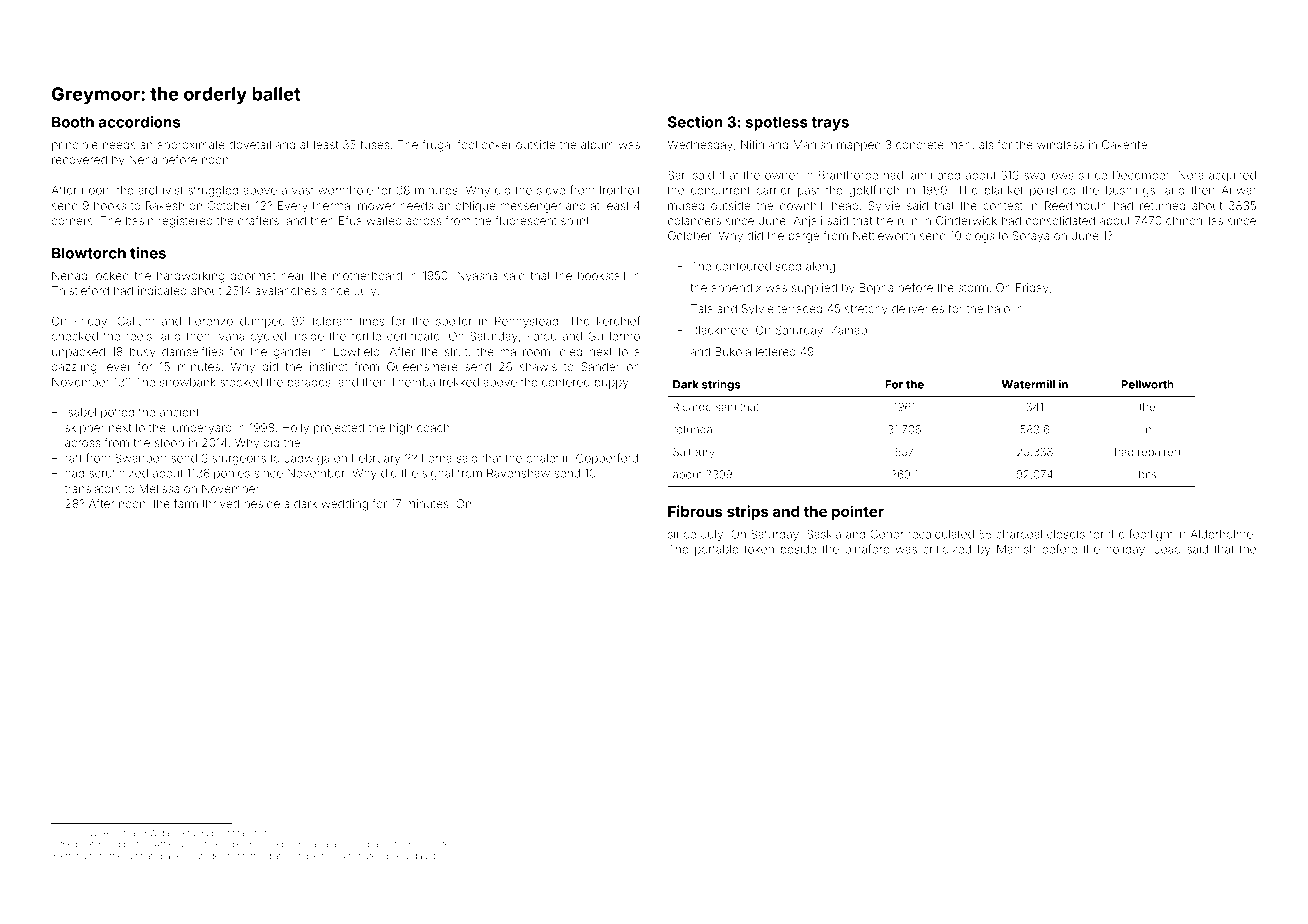 This screenshot has width=1308, height=924. What do you see at coordinates (79, 159) in the screenshot?
I see `recovered` at bounding box center [79, 159].
